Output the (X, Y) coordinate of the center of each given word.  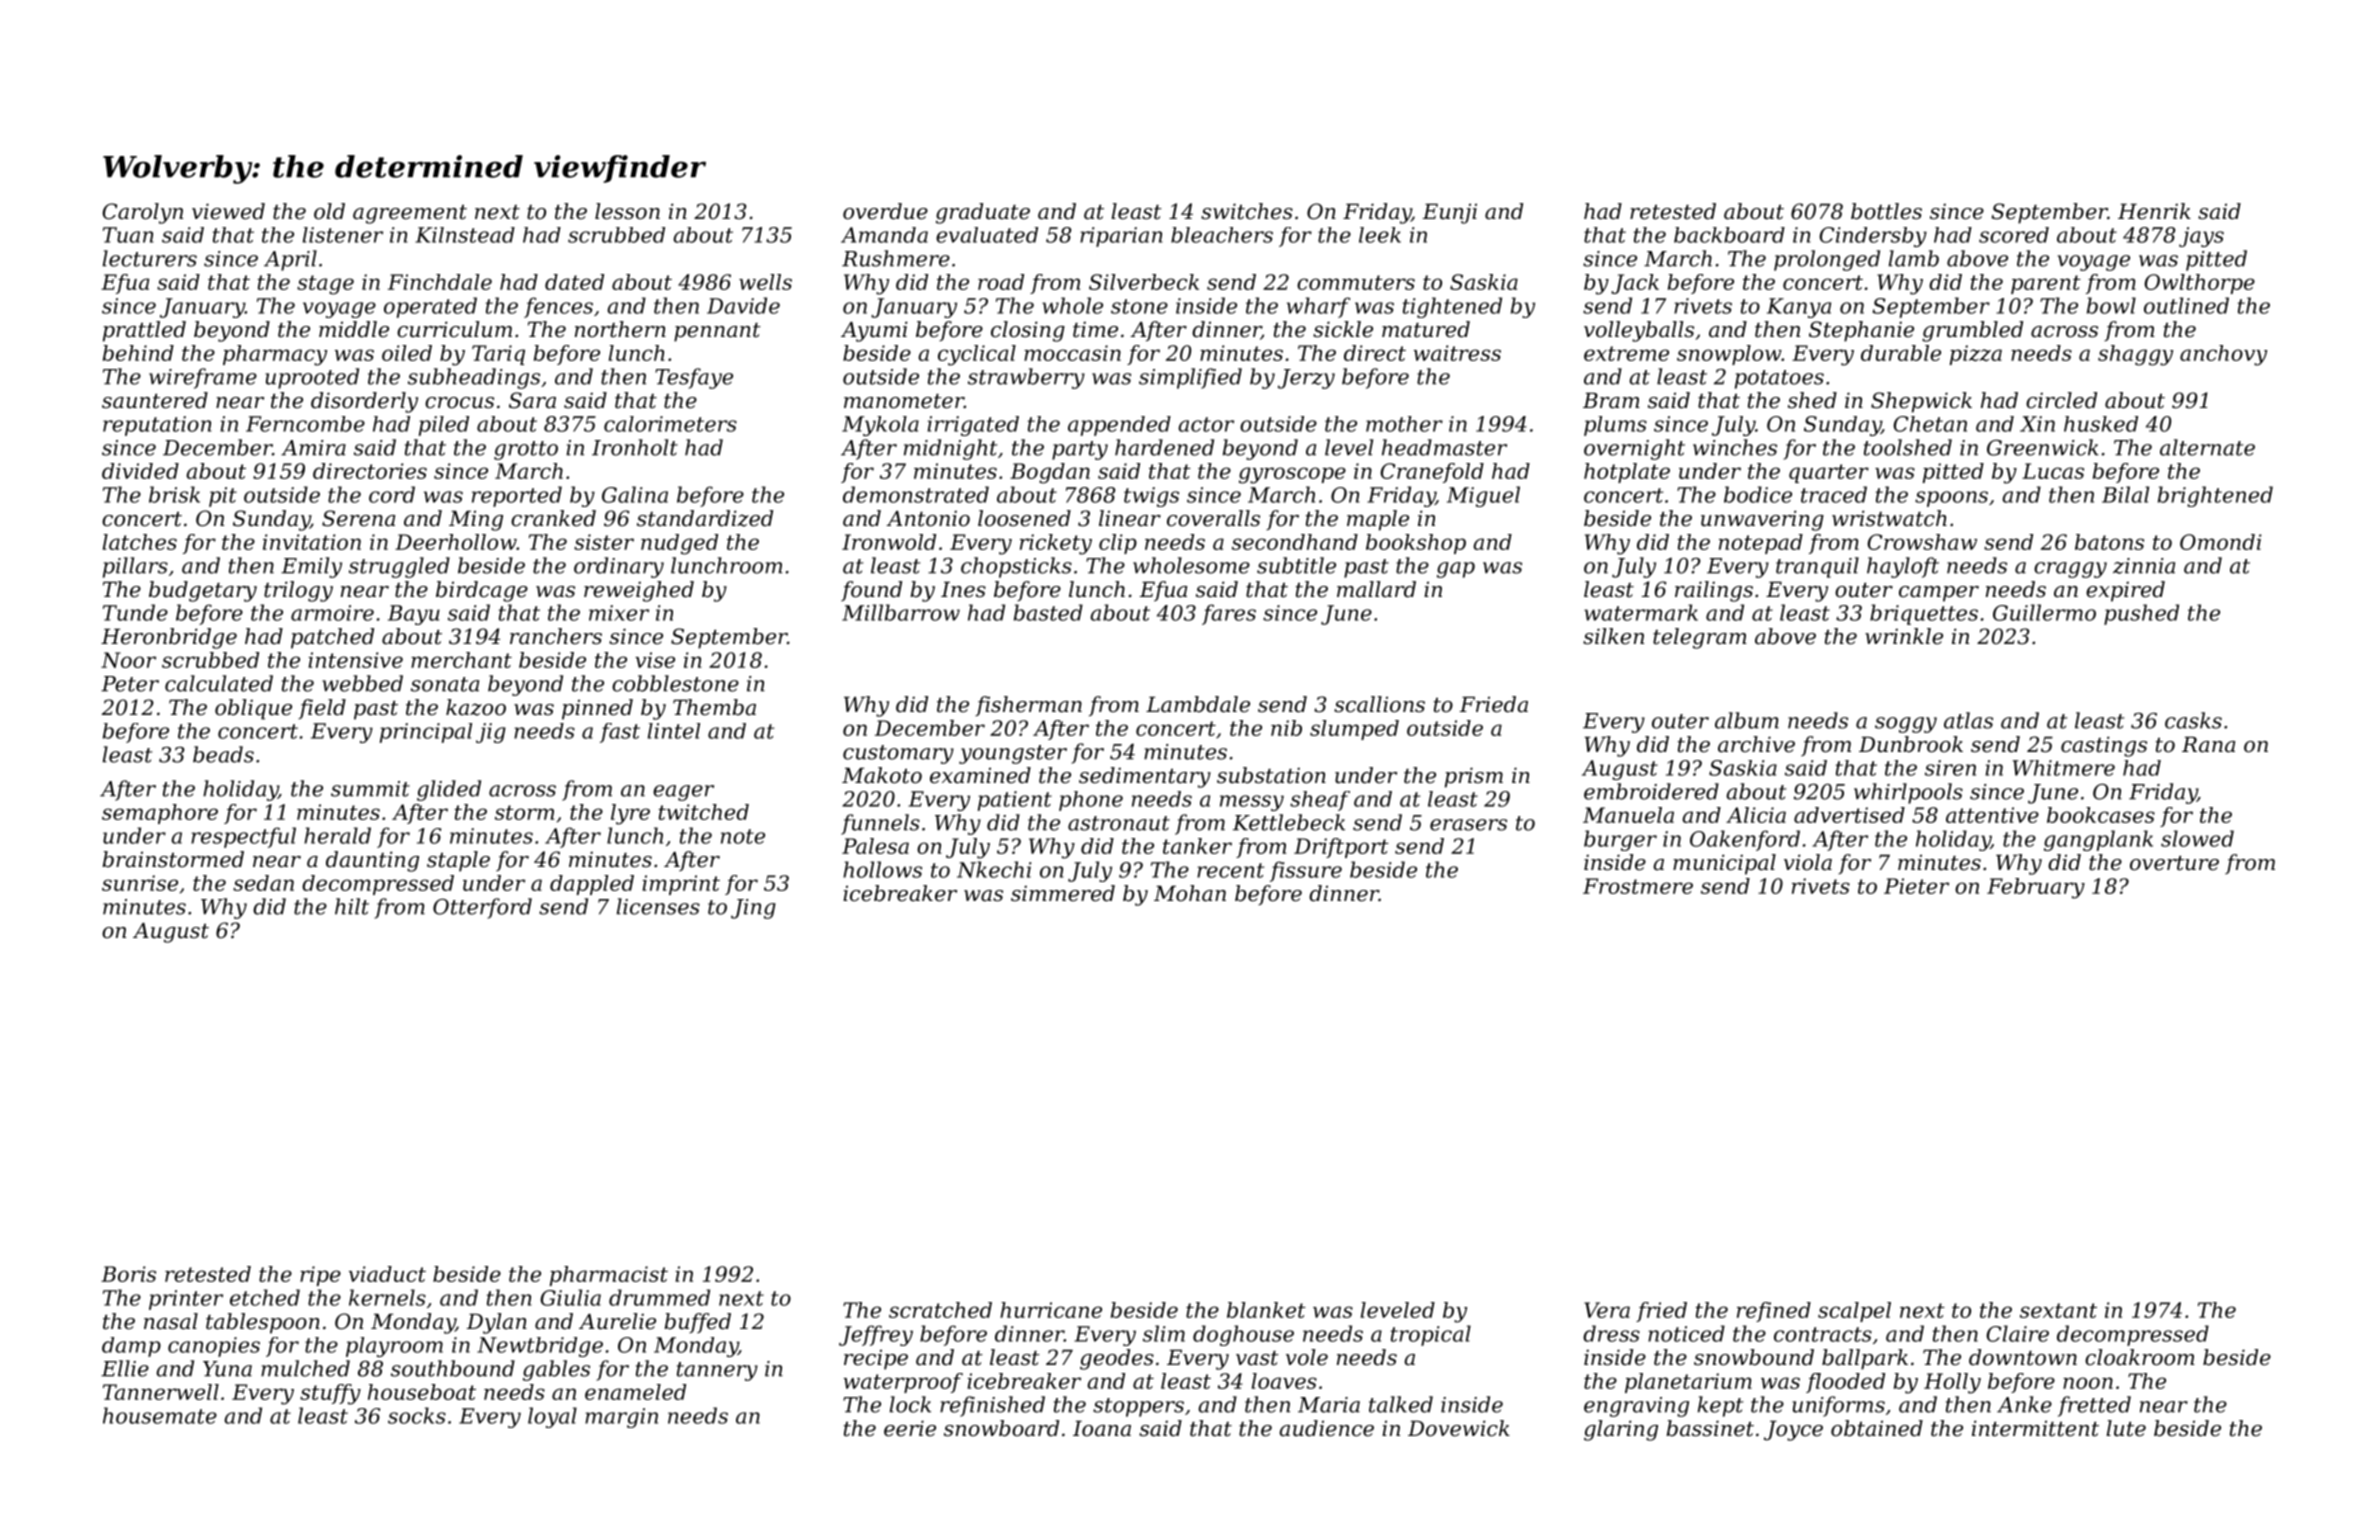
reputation (157, 426)
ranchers (556, 636)
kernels (387, 1297)
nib (1286, 728)
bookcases (2101, 815)
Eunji (1450, 213)
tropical (1431, 1335)
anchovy (2223, 355)
